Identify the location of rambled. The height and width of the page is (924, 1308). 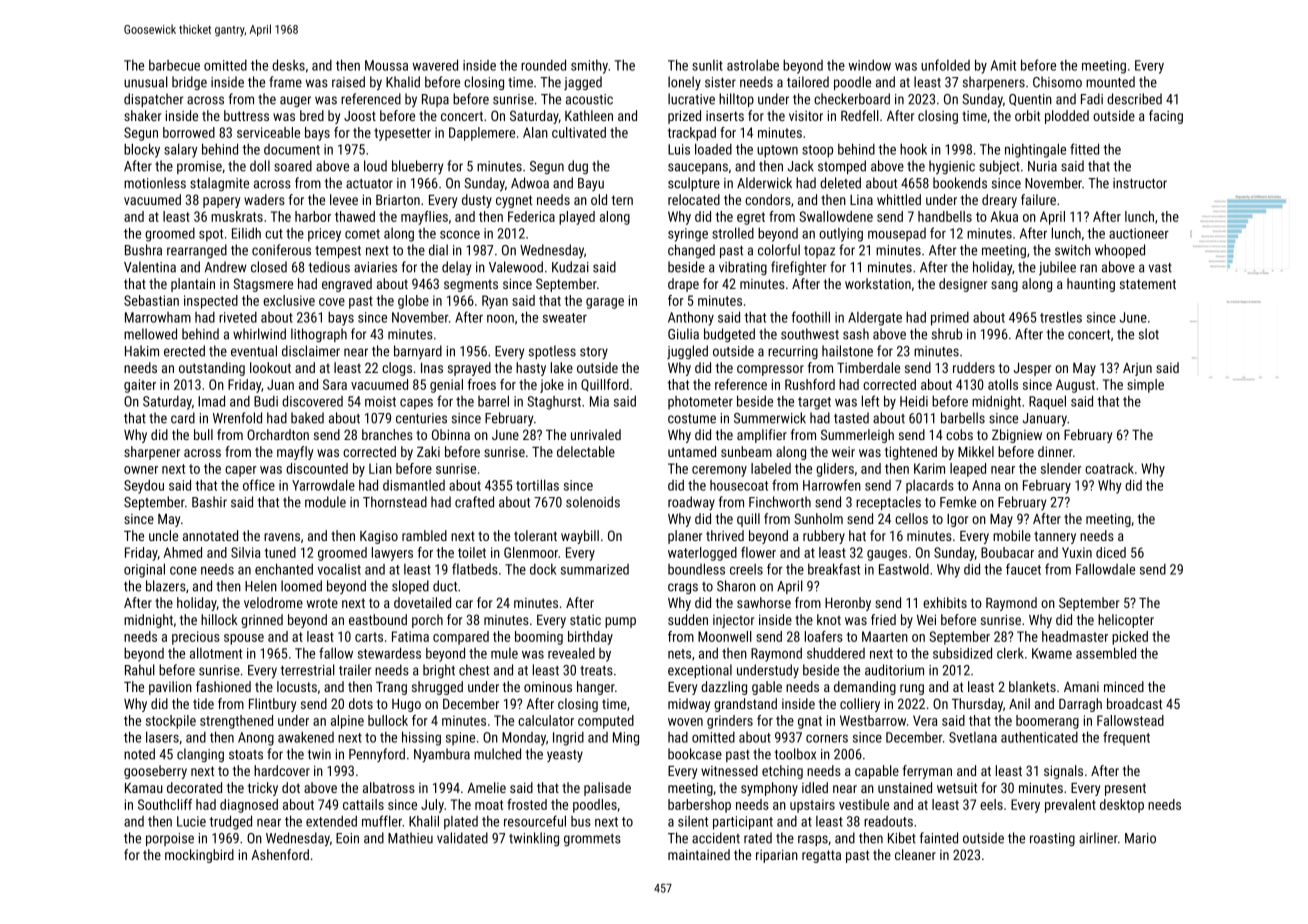
(424, 535).
